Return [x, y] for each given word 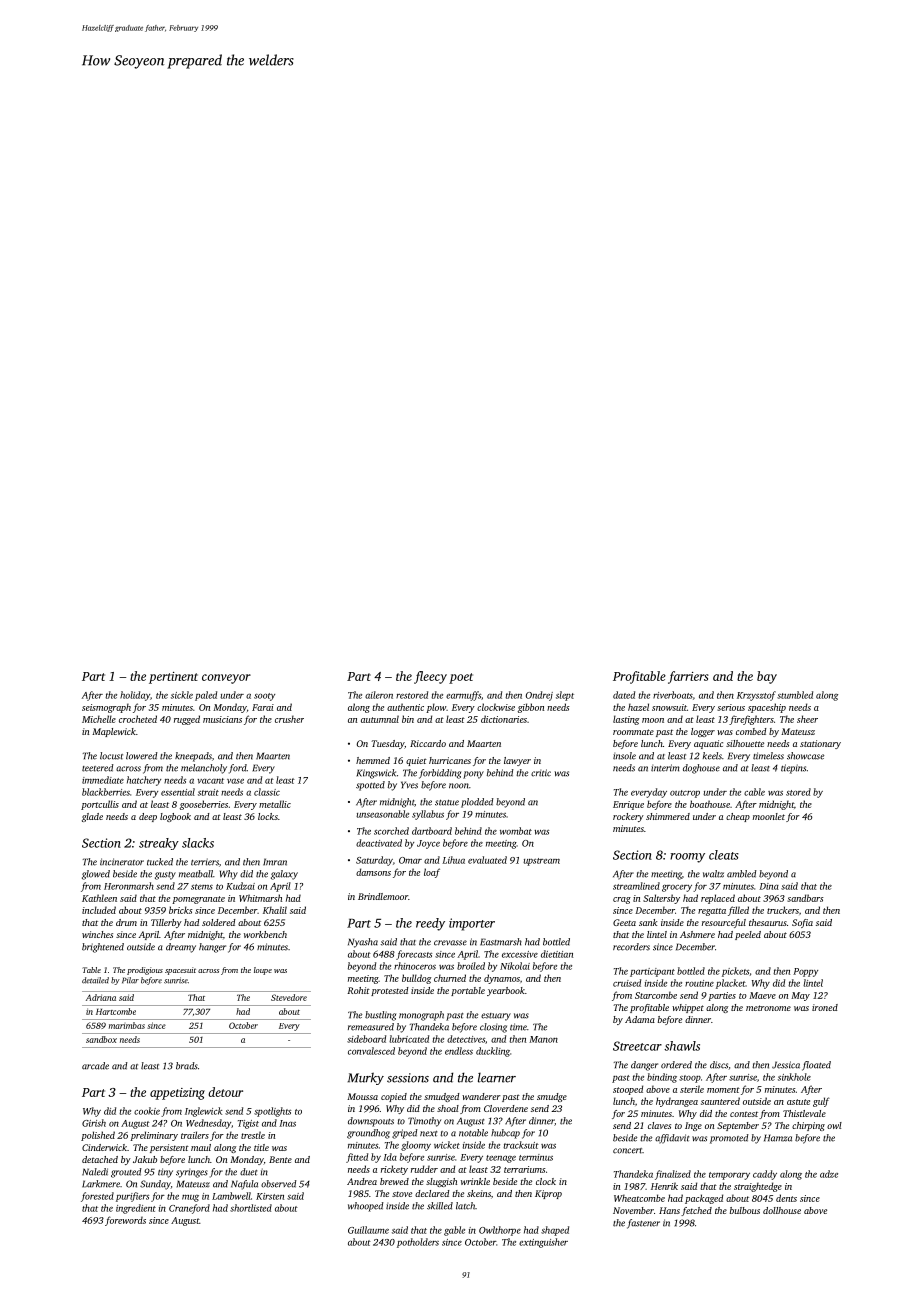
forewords [125, 1221]
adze [829, 1174]
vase [235, 781]
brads [187, 1066]
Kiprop [548, 1194]
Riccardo [428, 743]
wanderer [481, 1096]
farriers [688, 677]
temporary [729, 1176]
